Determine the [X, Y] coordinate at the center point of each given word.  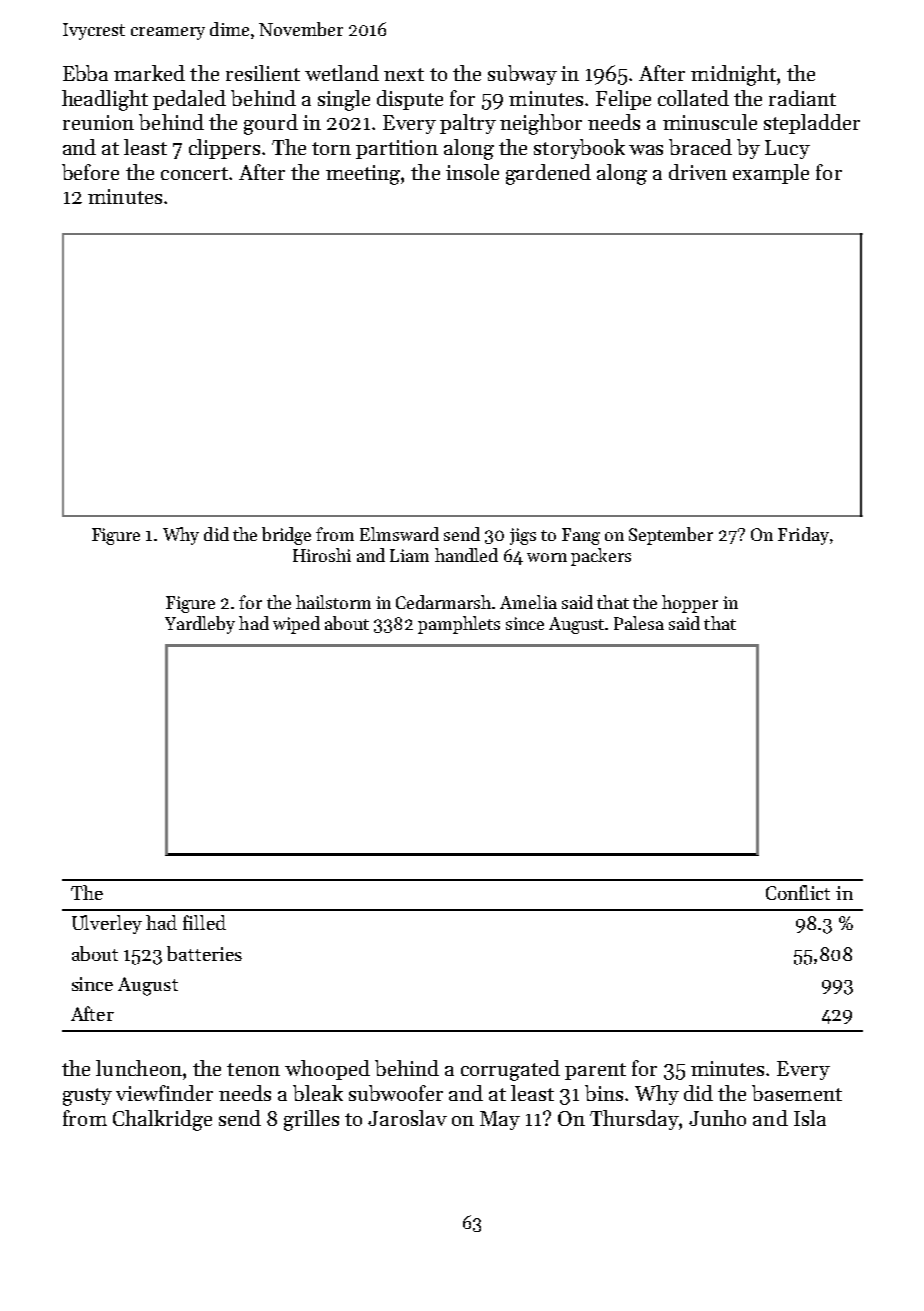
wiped [296, 625]
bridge [286, 536]
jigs [523, 536]
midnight [733, 75]
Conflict [798, 892]
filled [204, 922]
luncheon [139, 1068]
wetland [342, 73]
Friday [803, 536]
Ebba [85, 73]
